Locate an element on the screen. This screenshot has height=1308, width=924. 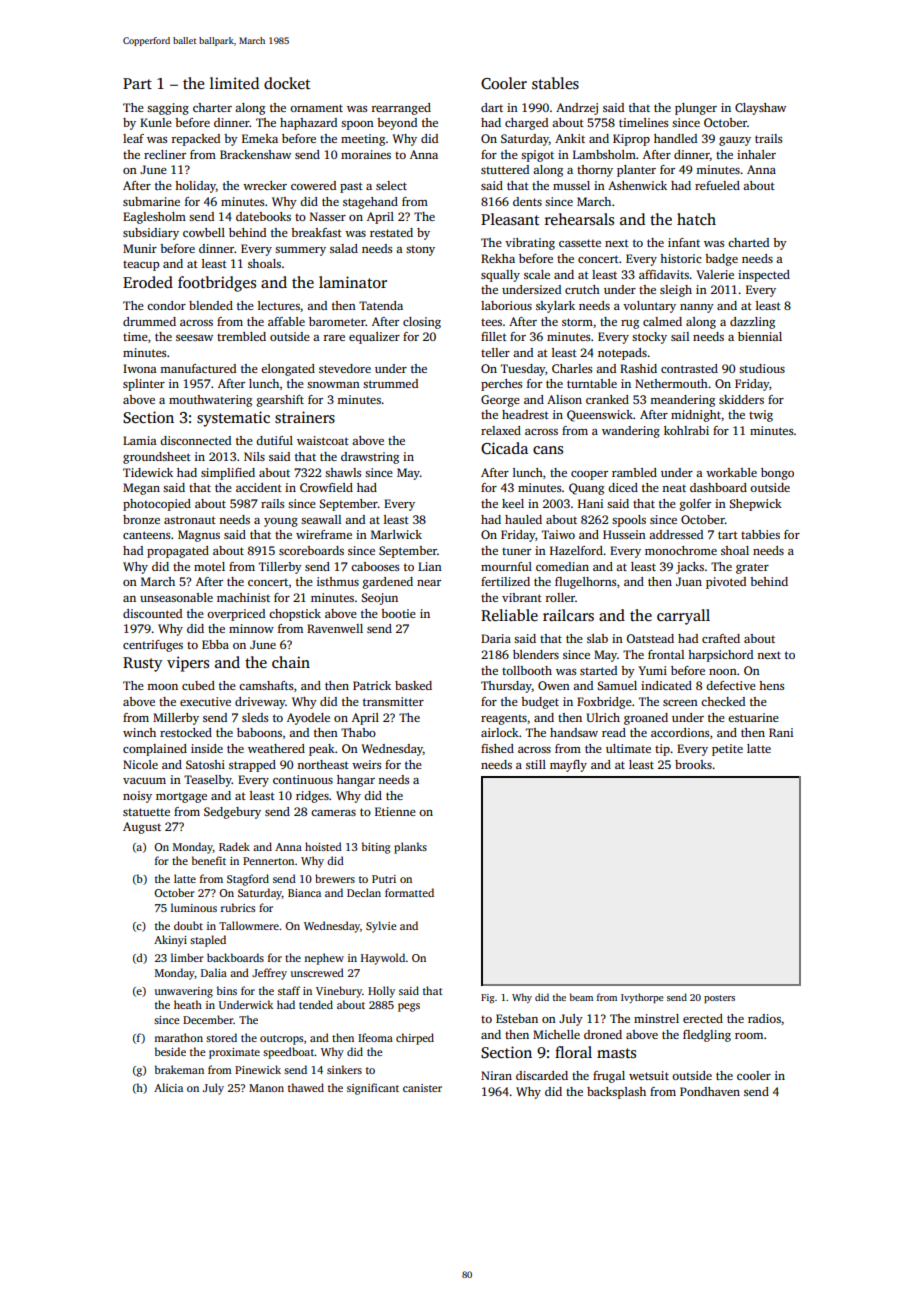
jacks is located at coordinates (690, 568).
